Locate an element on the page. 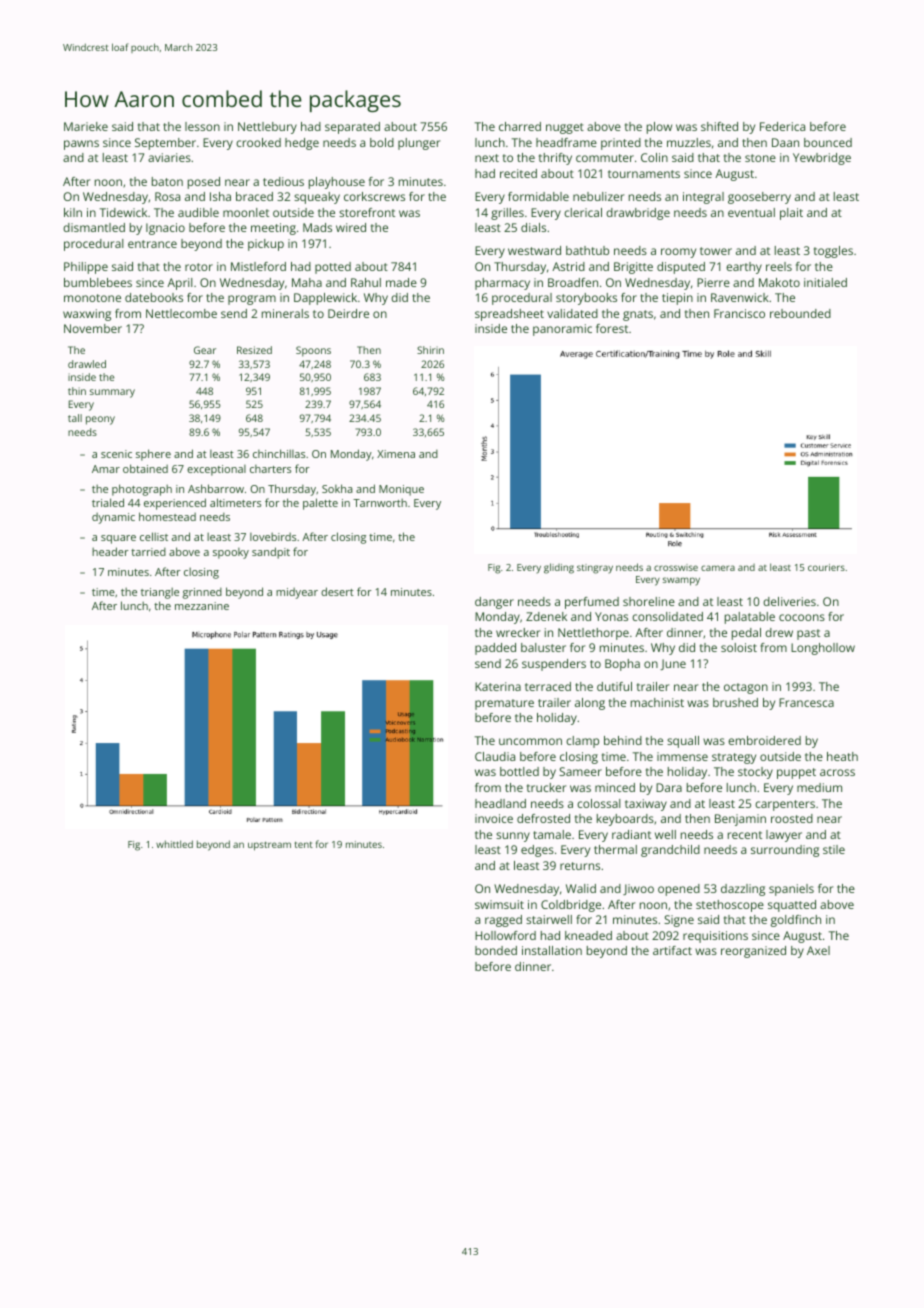 This page has width=924, height=1308. headframe is located at coordinates (566, 142).
